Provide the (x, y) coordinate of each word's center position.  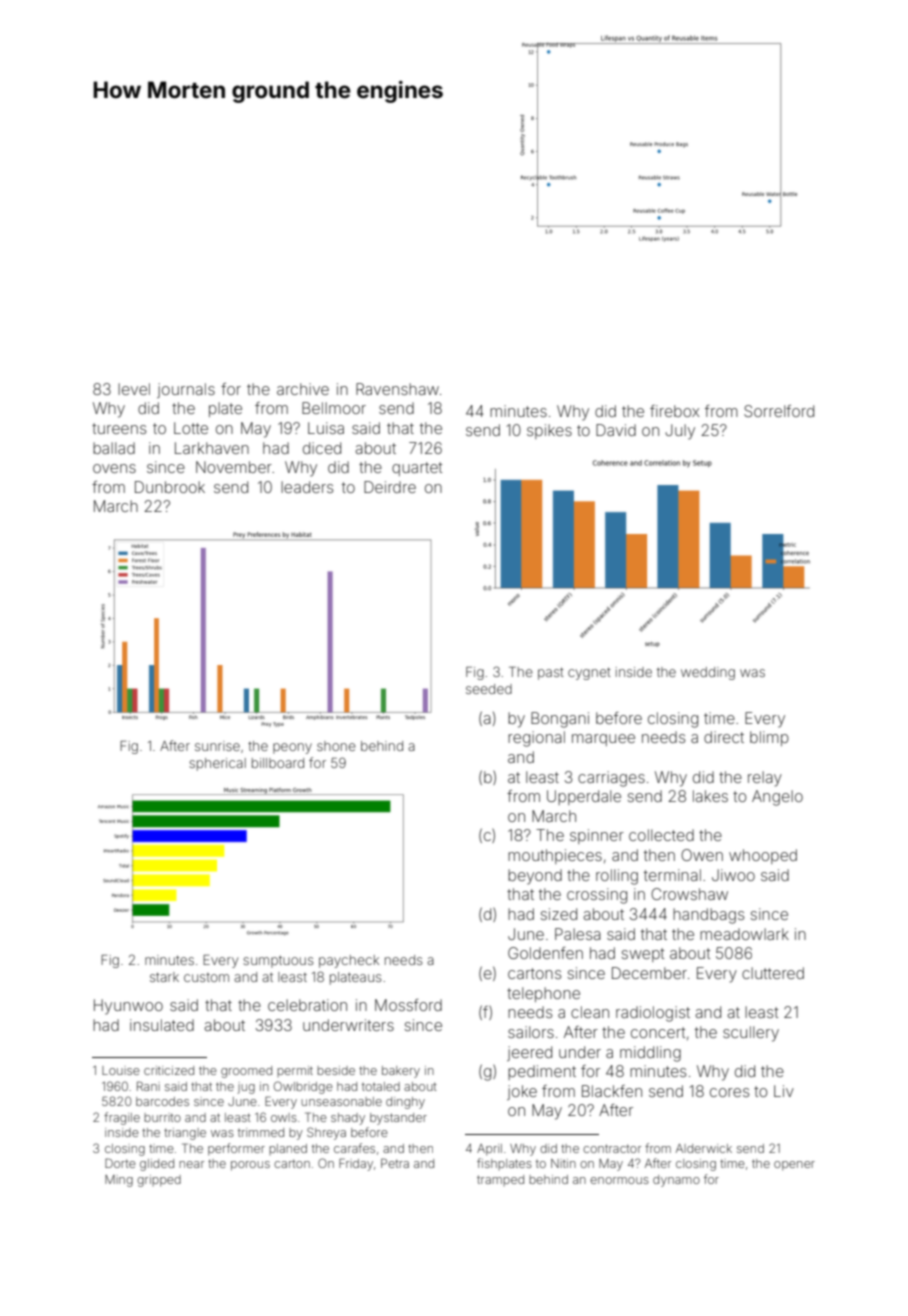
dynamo (676, 1181)
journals (186, 390)
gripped (159, 1181)
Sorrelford (779, 411)
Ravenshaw (397, 389)
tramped (500, 1180)
